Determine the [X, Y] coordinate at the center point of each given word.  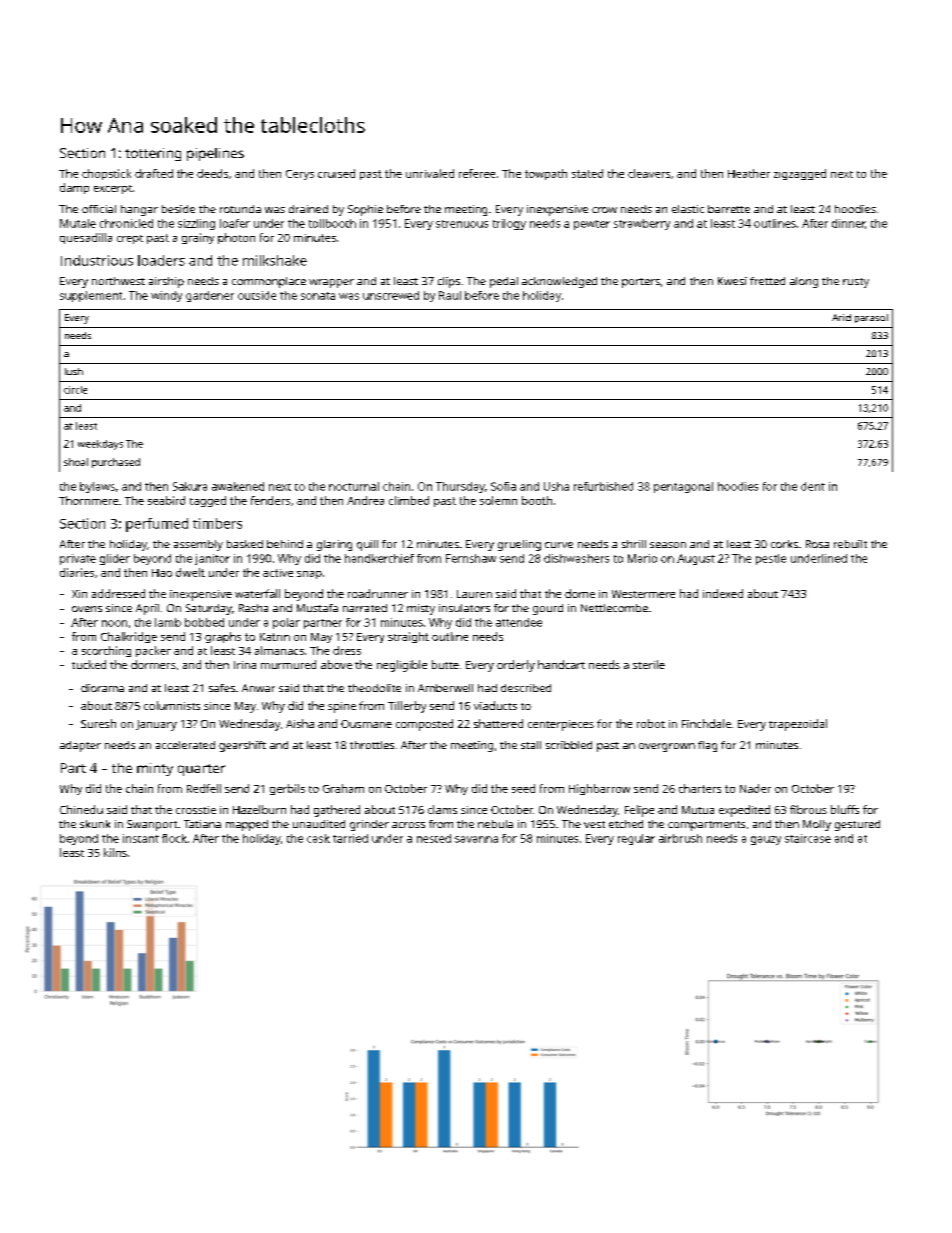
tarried [350, 838]
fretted [767, 281]
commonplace [269, 282]
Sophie [365, 210]
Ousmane [366, 724]
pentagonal [683, 487]
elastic [688, 209]
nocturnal [354, 486]
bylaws [97, 487]
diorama [102, 688]
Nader [755, 788]
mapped [247, 825]
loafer [235, 223]
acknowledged [559, 282]
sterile [649, 664]
